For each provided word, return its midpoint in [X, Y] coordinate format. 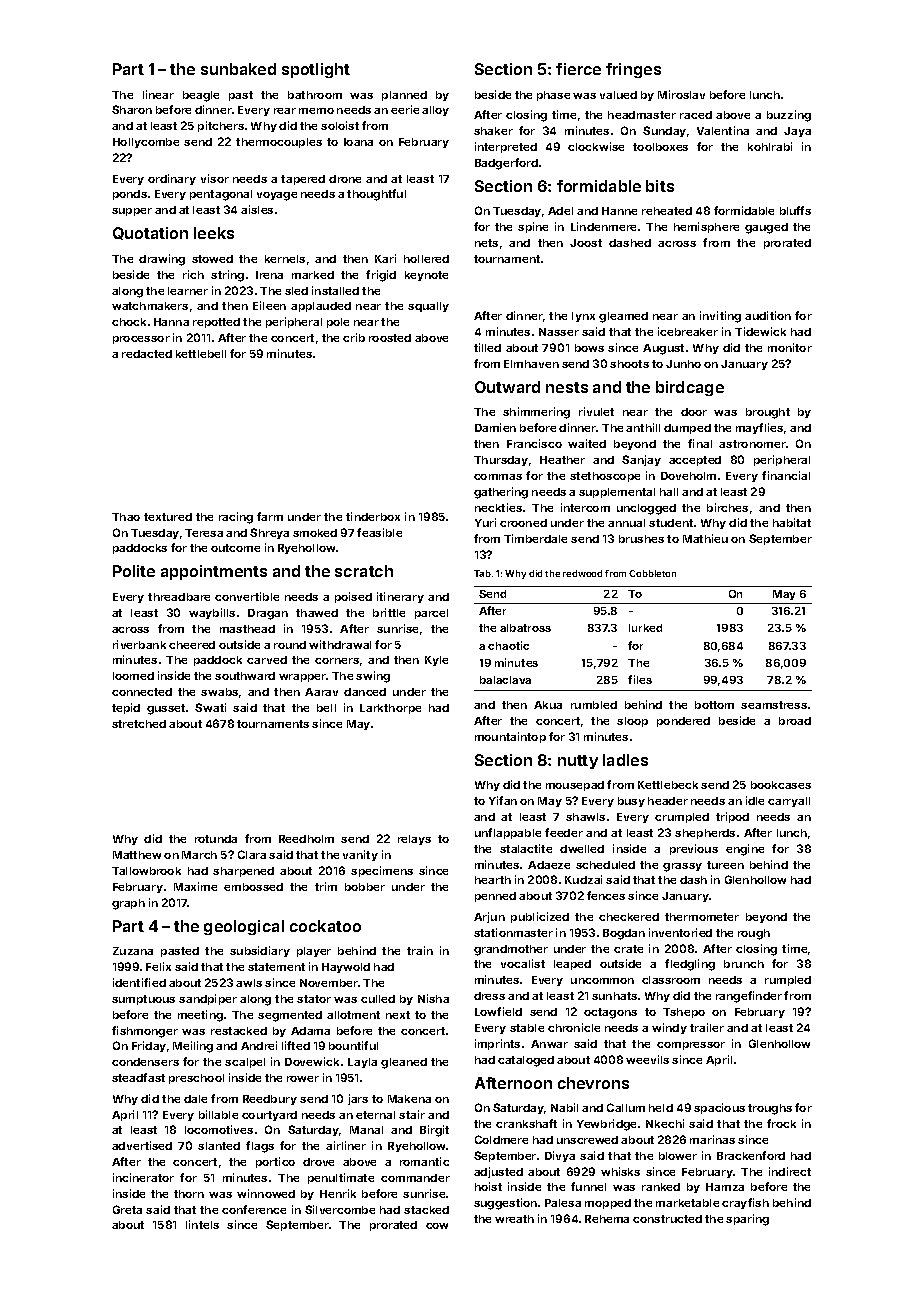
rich [193, 274]
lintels [202, 1224]
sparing [747, 1220]
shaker [493, 131]
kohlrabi [770, 146]
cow [437, 1226]
